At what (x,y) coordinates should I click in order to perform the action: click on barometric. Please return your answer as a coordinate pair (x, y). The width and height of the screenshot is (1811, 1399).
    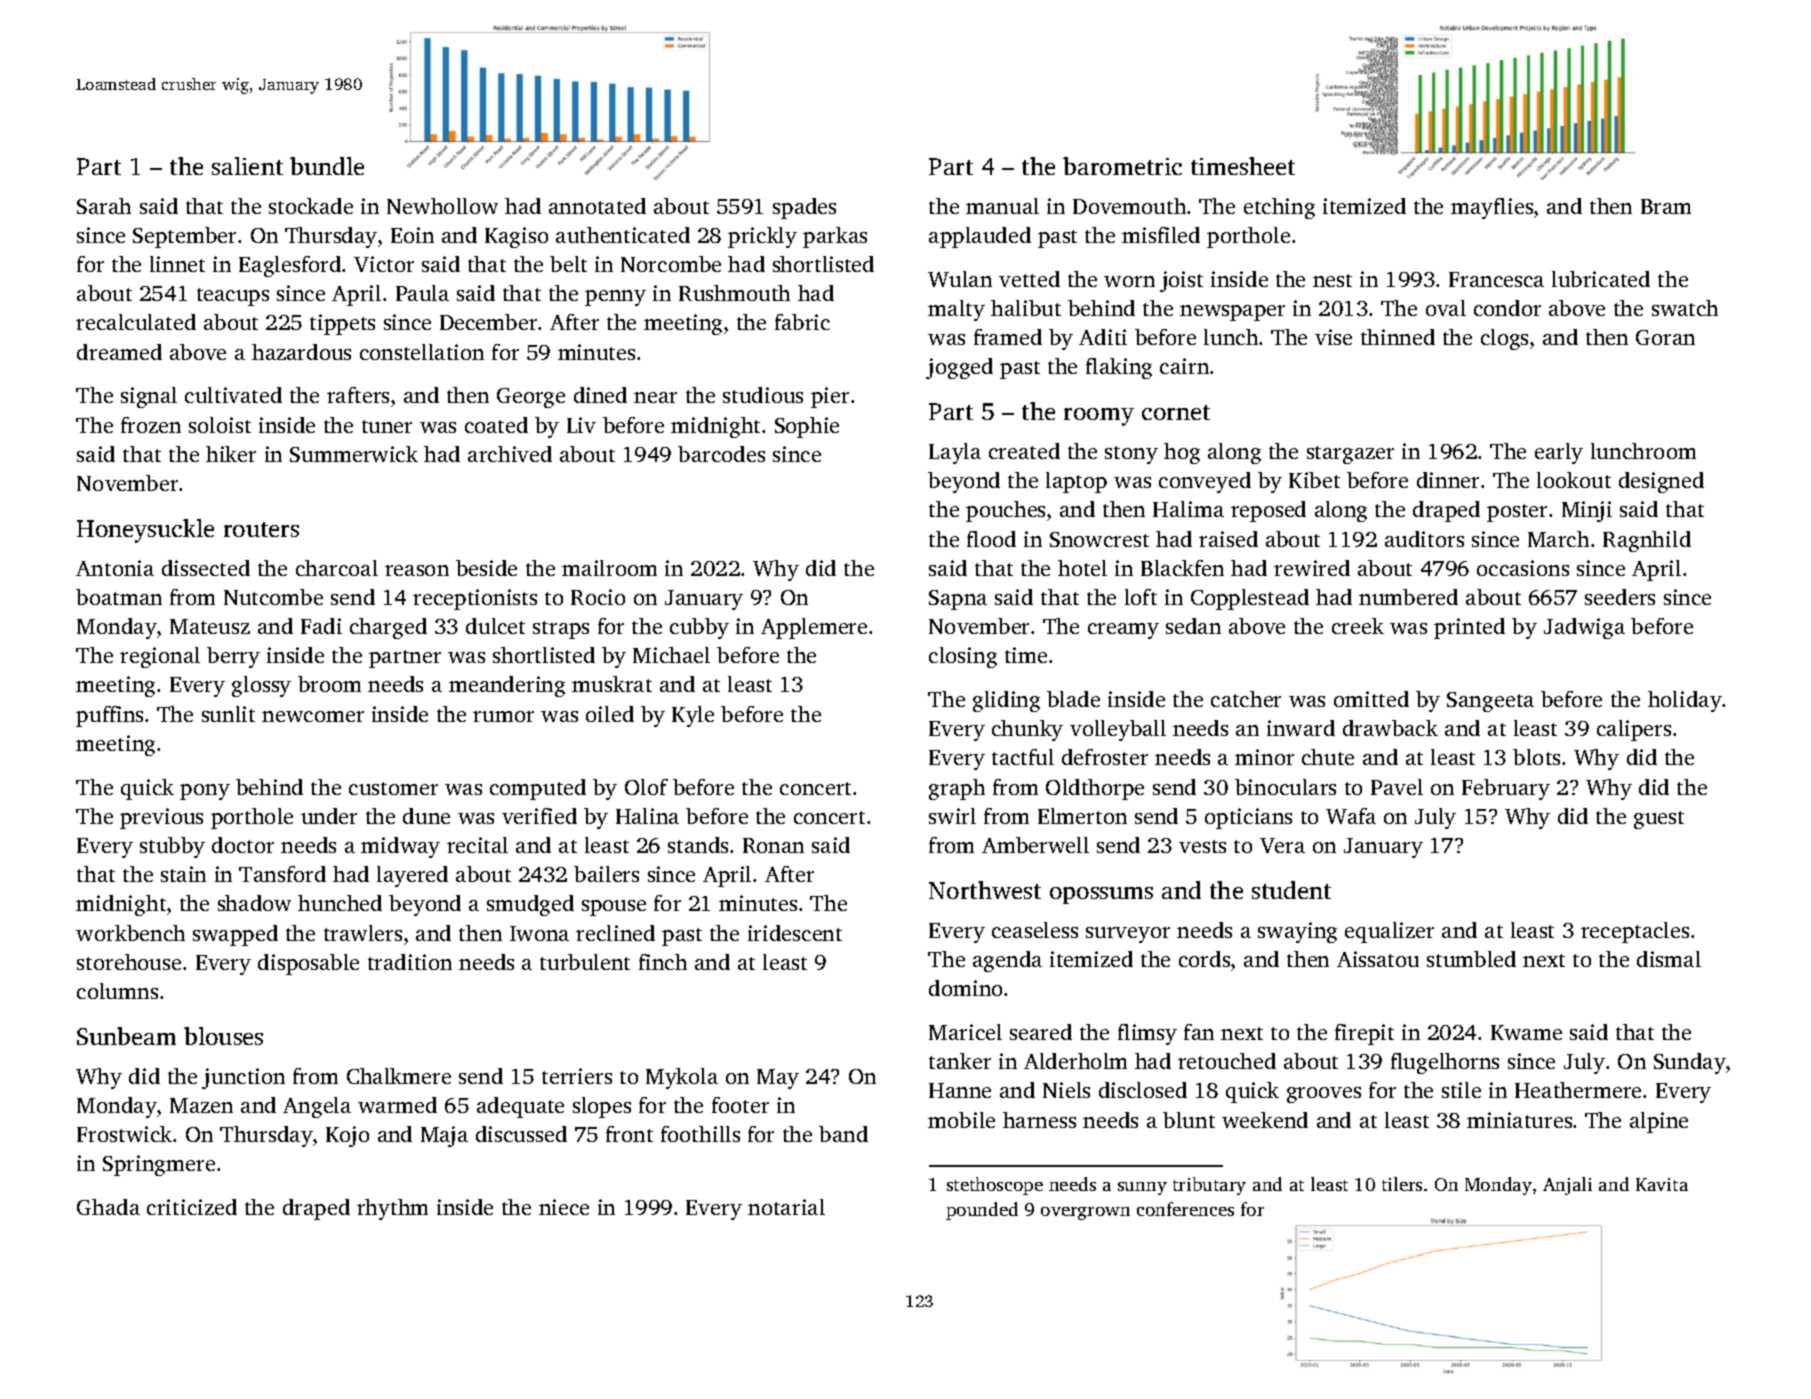
    Looking at the image, I should click on (1122, 166).
